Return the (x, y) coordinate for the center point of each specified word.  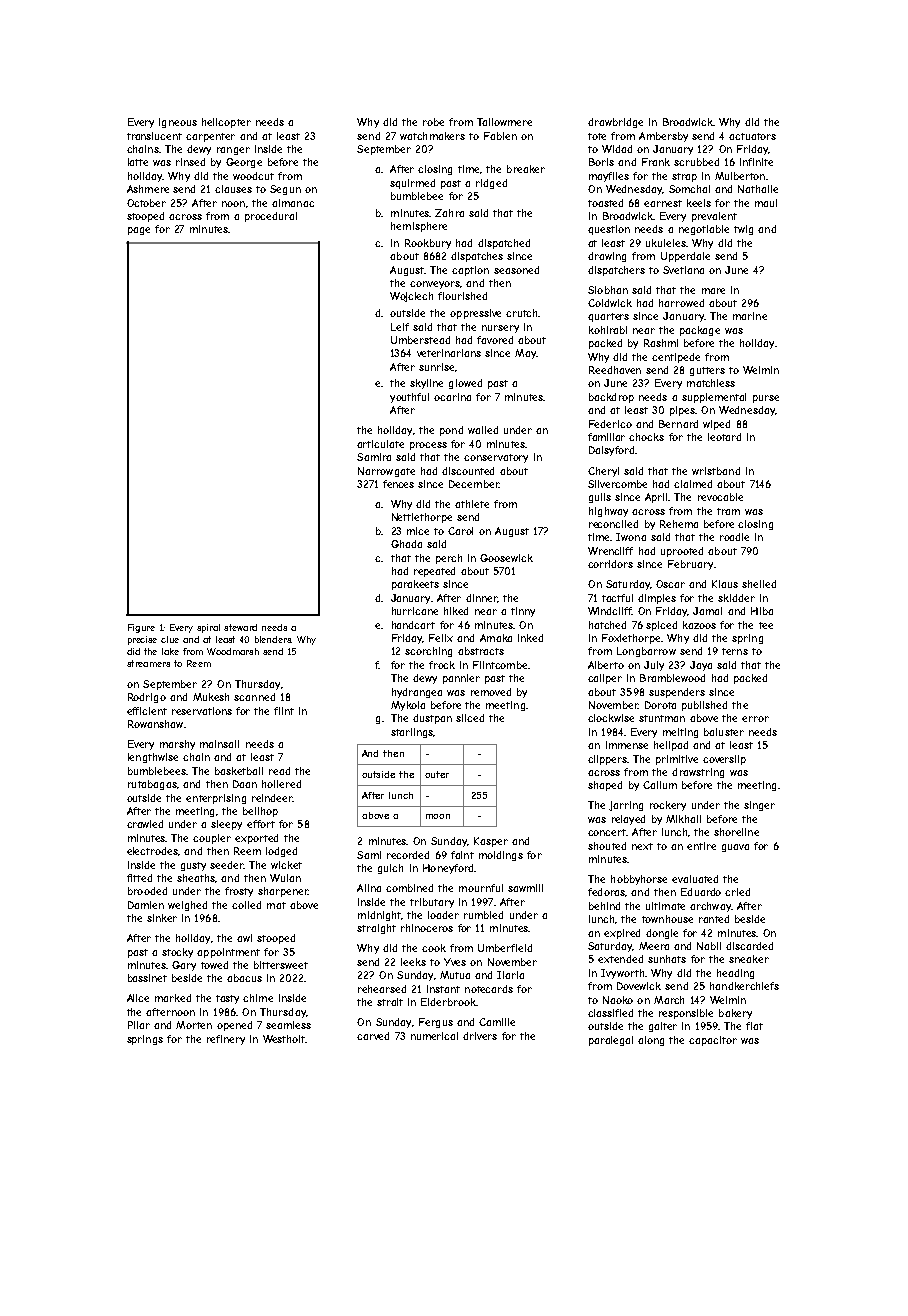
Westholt (284, 1039)
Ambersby (663, 137)
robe (433, 122)
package (700, 331)
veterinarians (449, 353)
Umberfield (505, 948)
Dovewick (639, 986)
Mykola (408, 706)
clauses (233, 189)
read (279, 771)
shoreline (736, 832)
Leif (400, 327)
